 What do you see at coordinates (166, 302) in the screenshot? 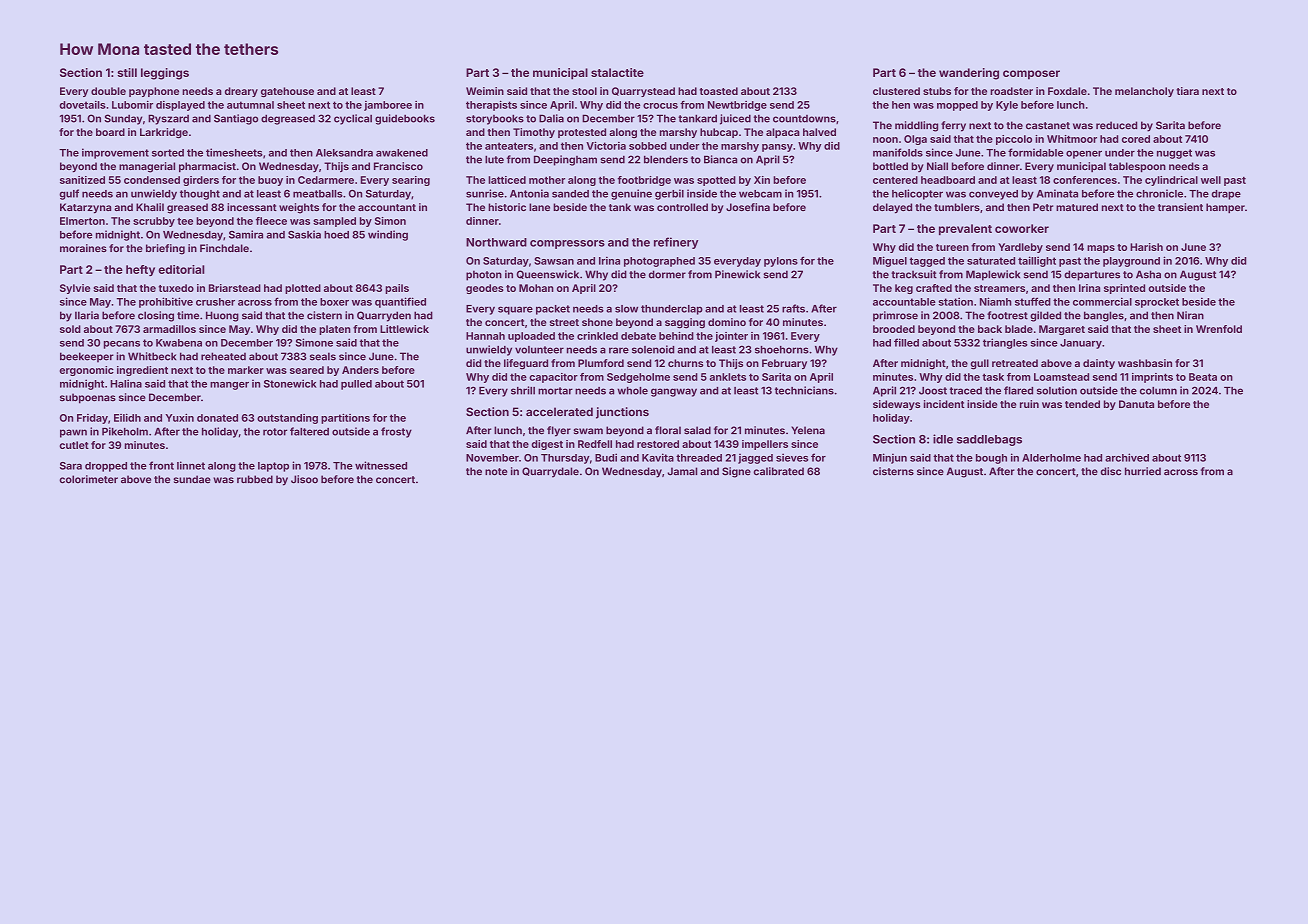
I see `prohibitive` at bounding box center [166, 302].
